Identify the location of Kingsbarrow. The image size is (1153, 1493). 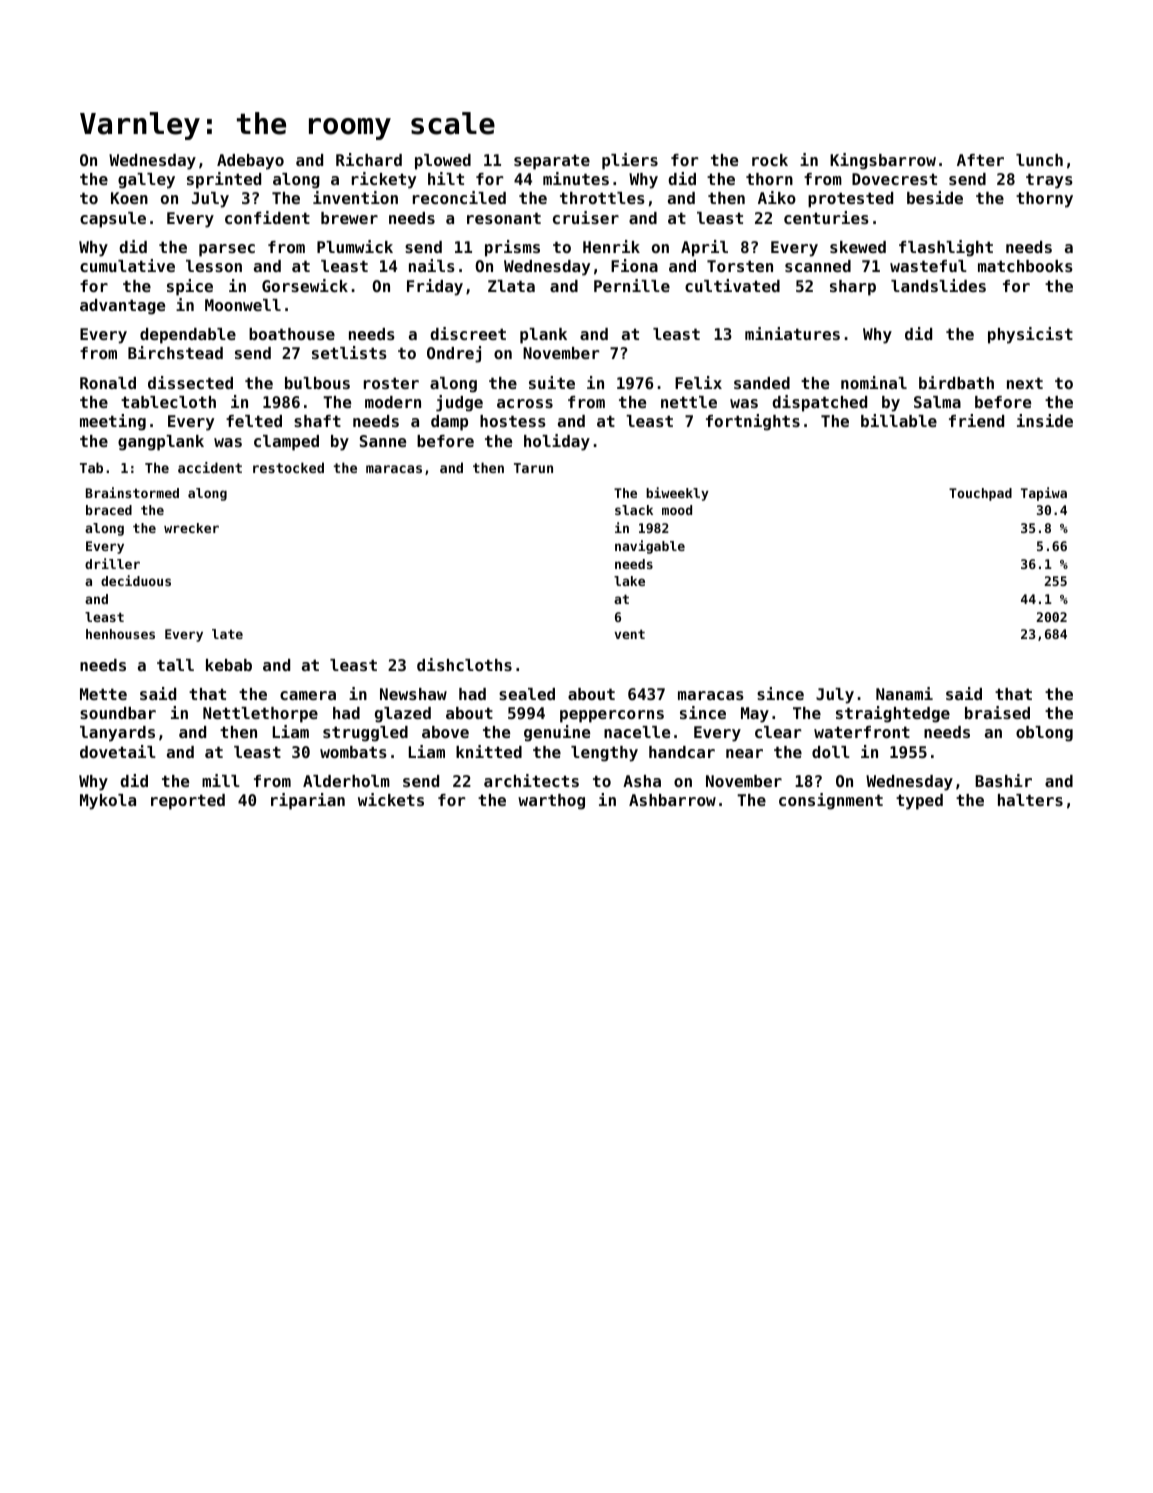
(883, 161).
